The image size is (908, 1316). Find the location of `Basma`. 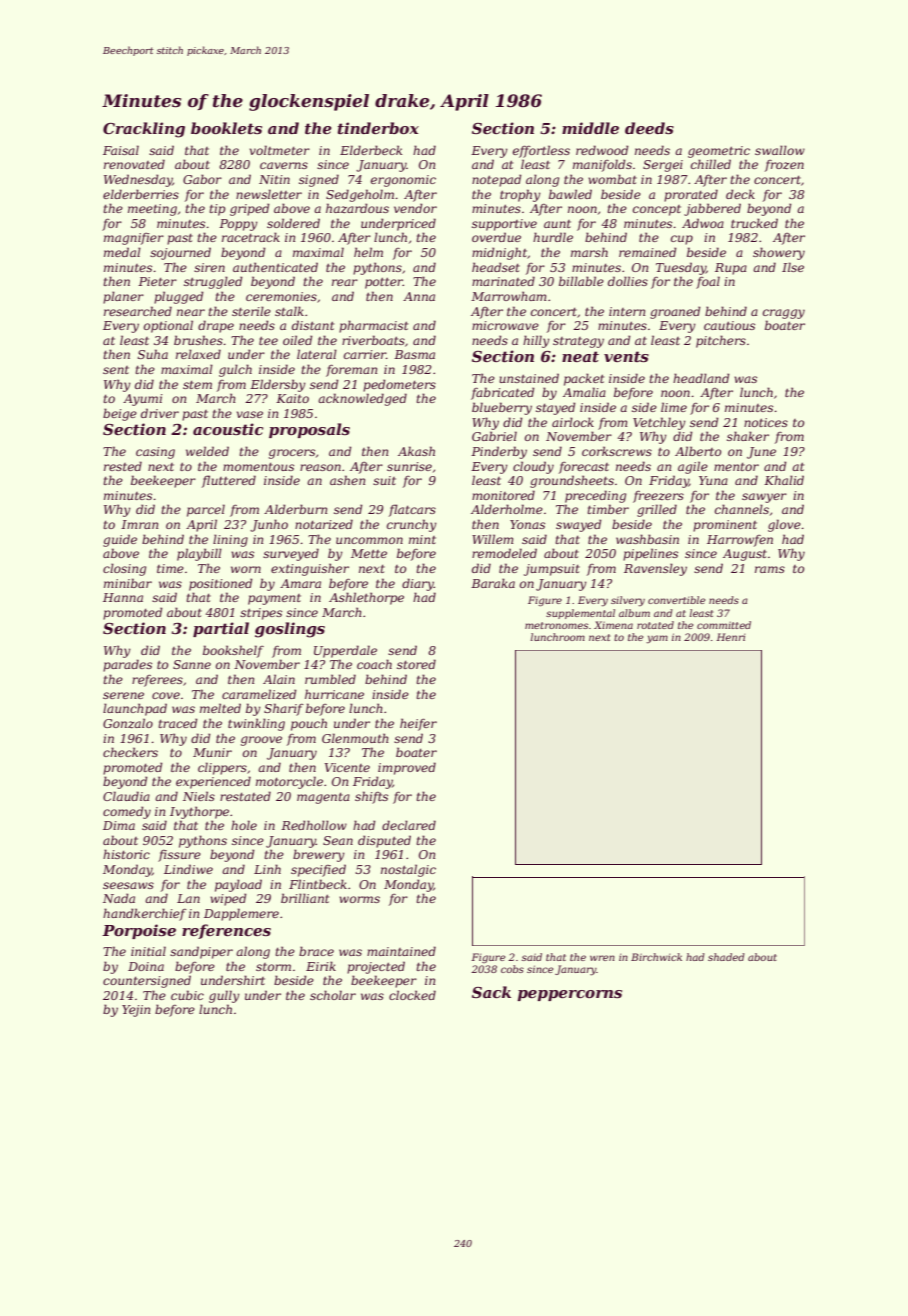

Basma is located at coordinates (414, 354).
